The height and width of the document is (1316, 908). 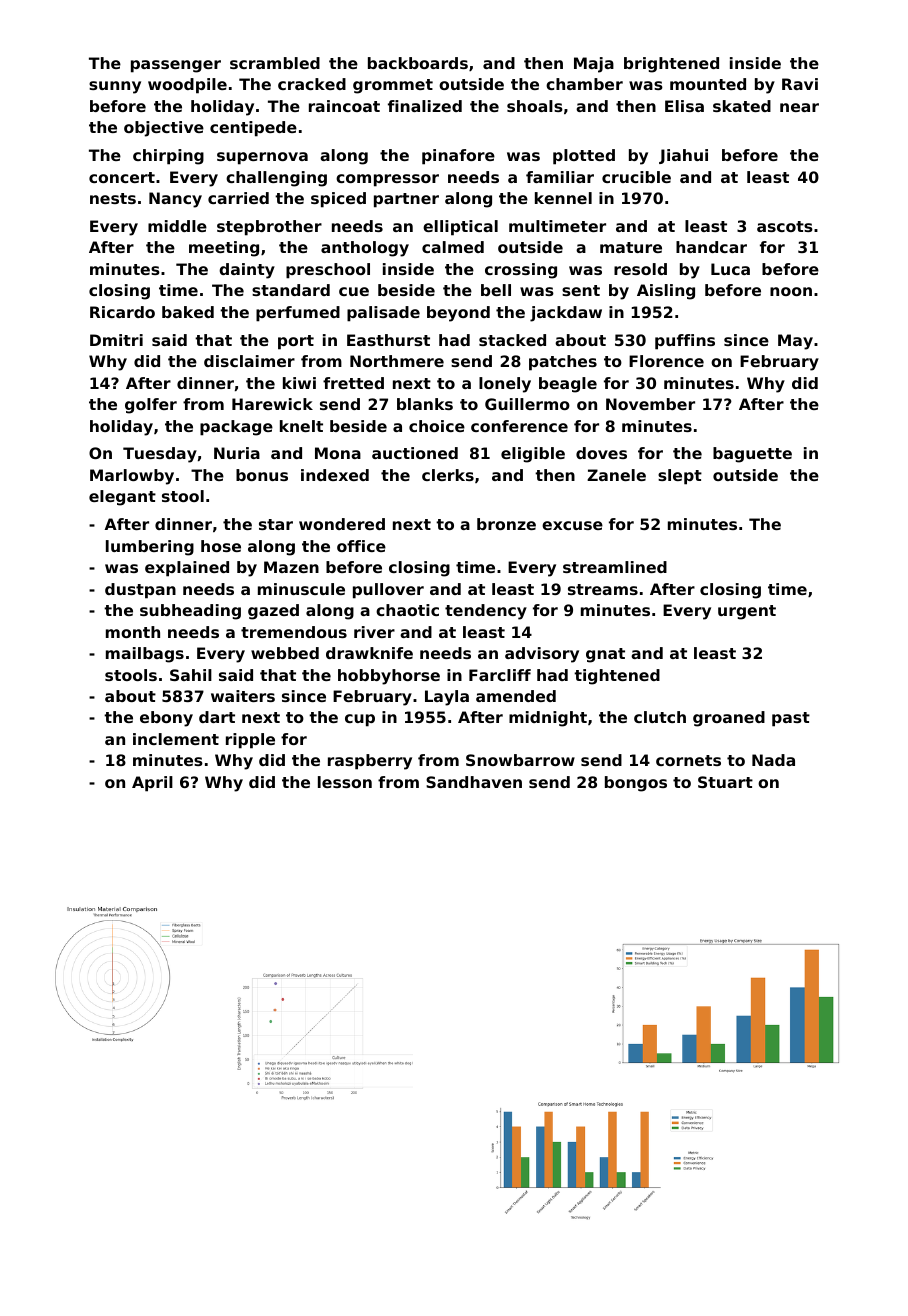 What do you see at coordinates (418, 63) in the document?
I see `backboards` at bounding box center [418, 63].
